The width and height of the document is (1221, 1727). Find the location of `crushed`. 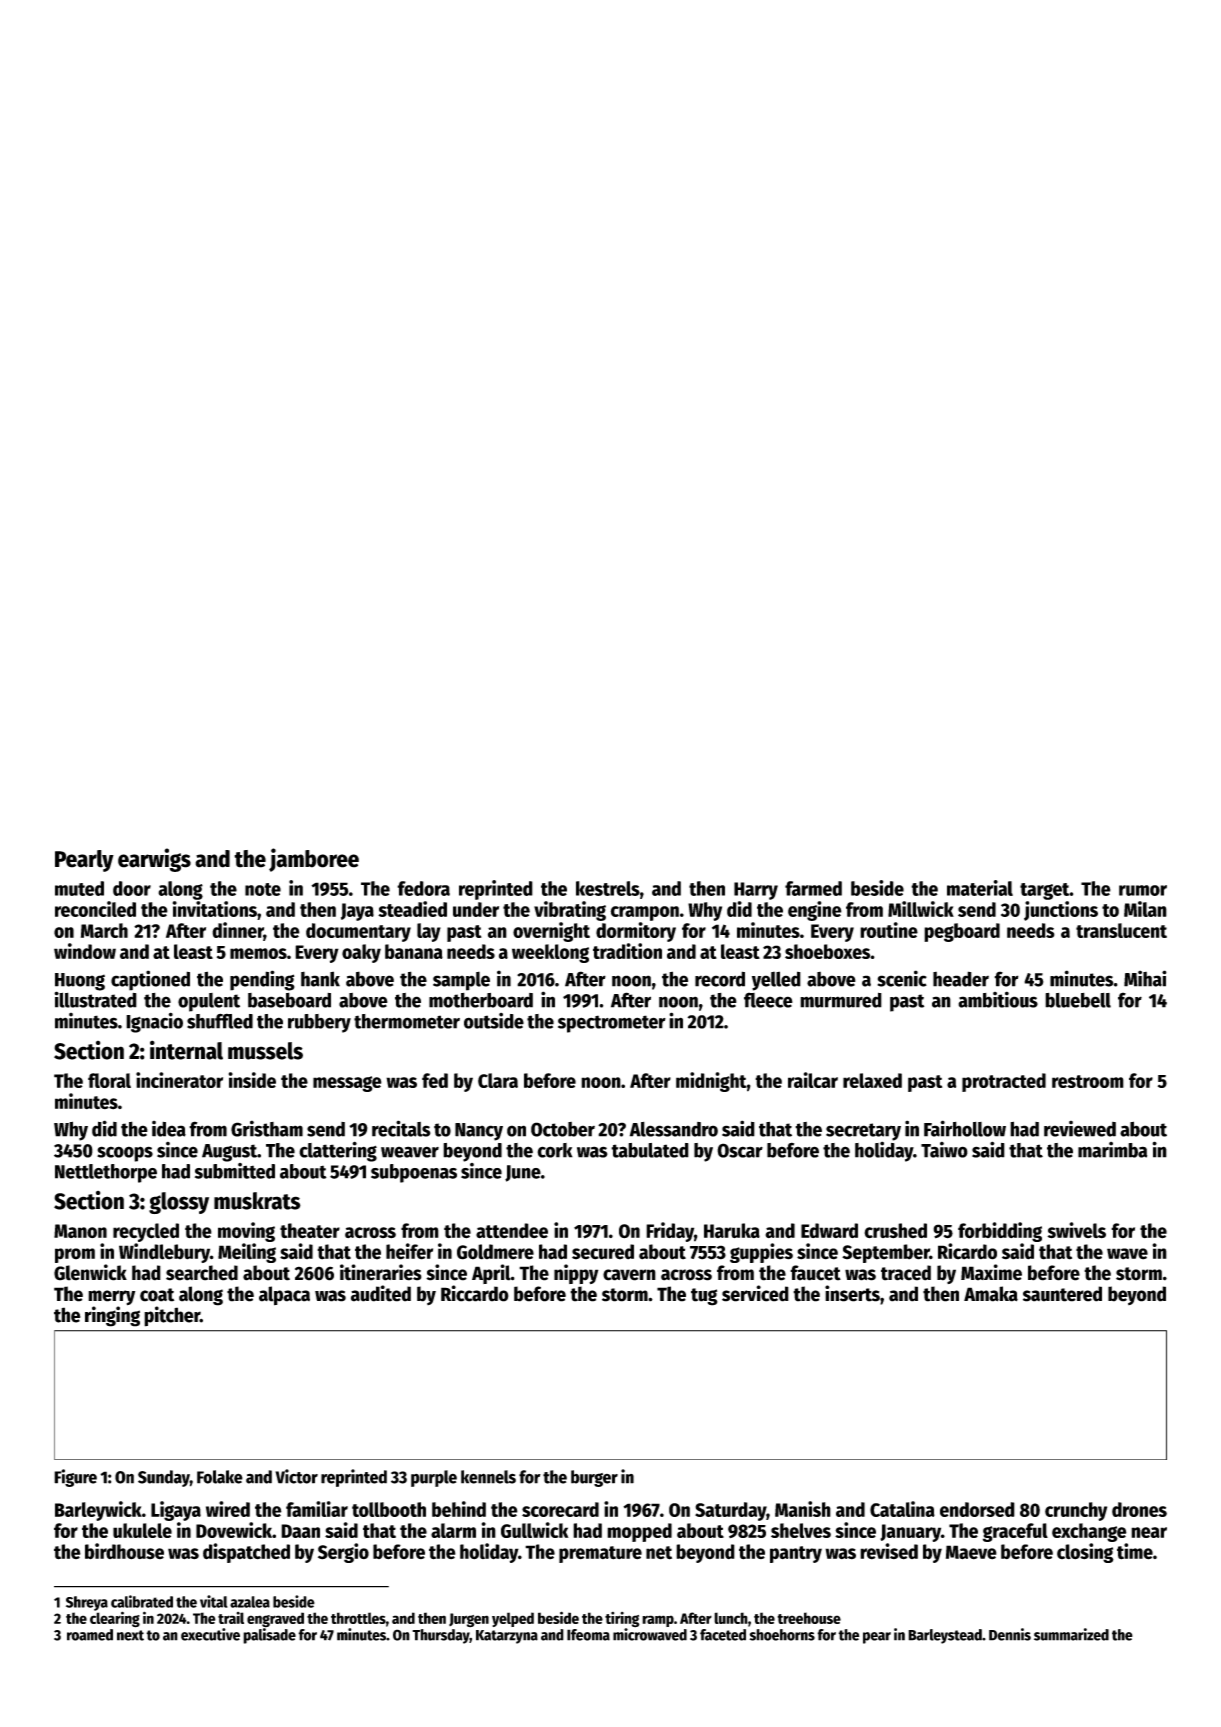

crushed is located at coordinates (895, 1231).
